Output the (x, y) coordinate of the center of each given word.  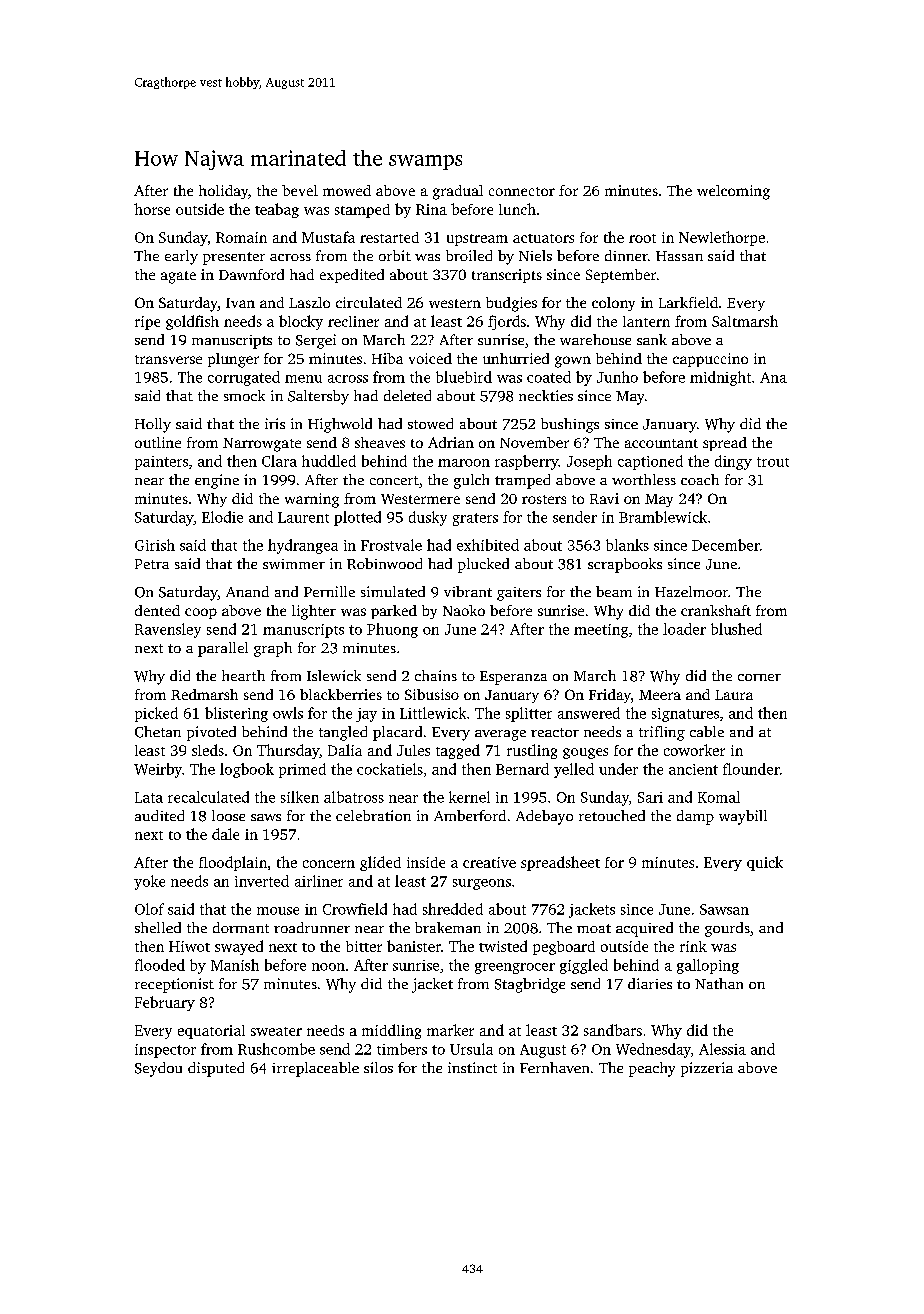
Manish (235, 965)
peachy (652, 1069)
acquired (644, 929)
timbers (402, 1049)
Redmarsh (204, 694)
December (726, 545)
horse (152, 209)
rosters (544, 499)
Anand (247, 591)
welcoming (733, 192)
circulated (369, 302)
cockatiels (390, 769)
